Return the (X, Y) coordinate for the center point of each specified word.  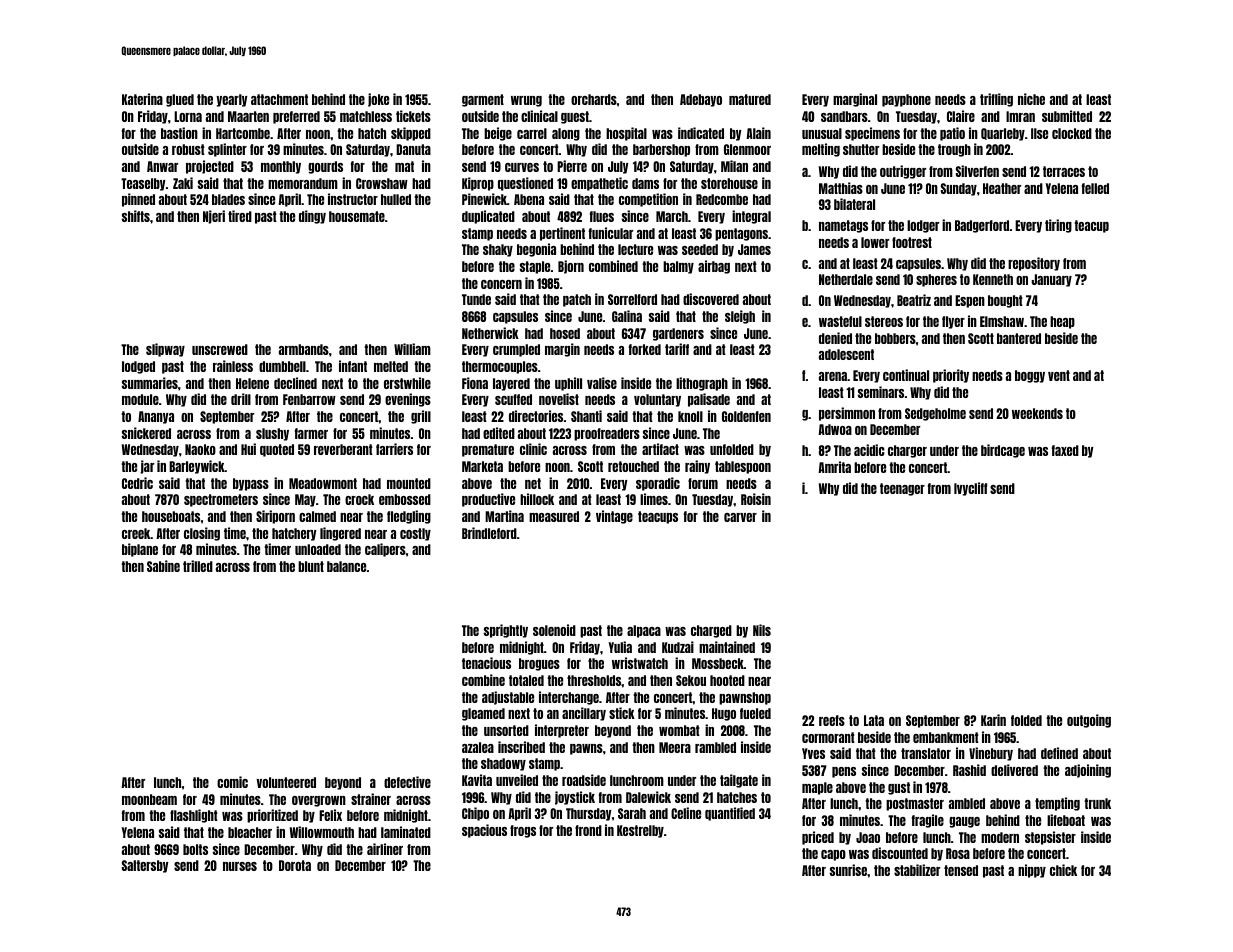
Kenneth (993, 279)
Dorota (295, 865)
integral (751, 217)
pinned (138, 200)
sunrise (848, 870)
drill (241, 399)
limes (654, 499)
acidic (869, 450)
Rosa (958, 853)
